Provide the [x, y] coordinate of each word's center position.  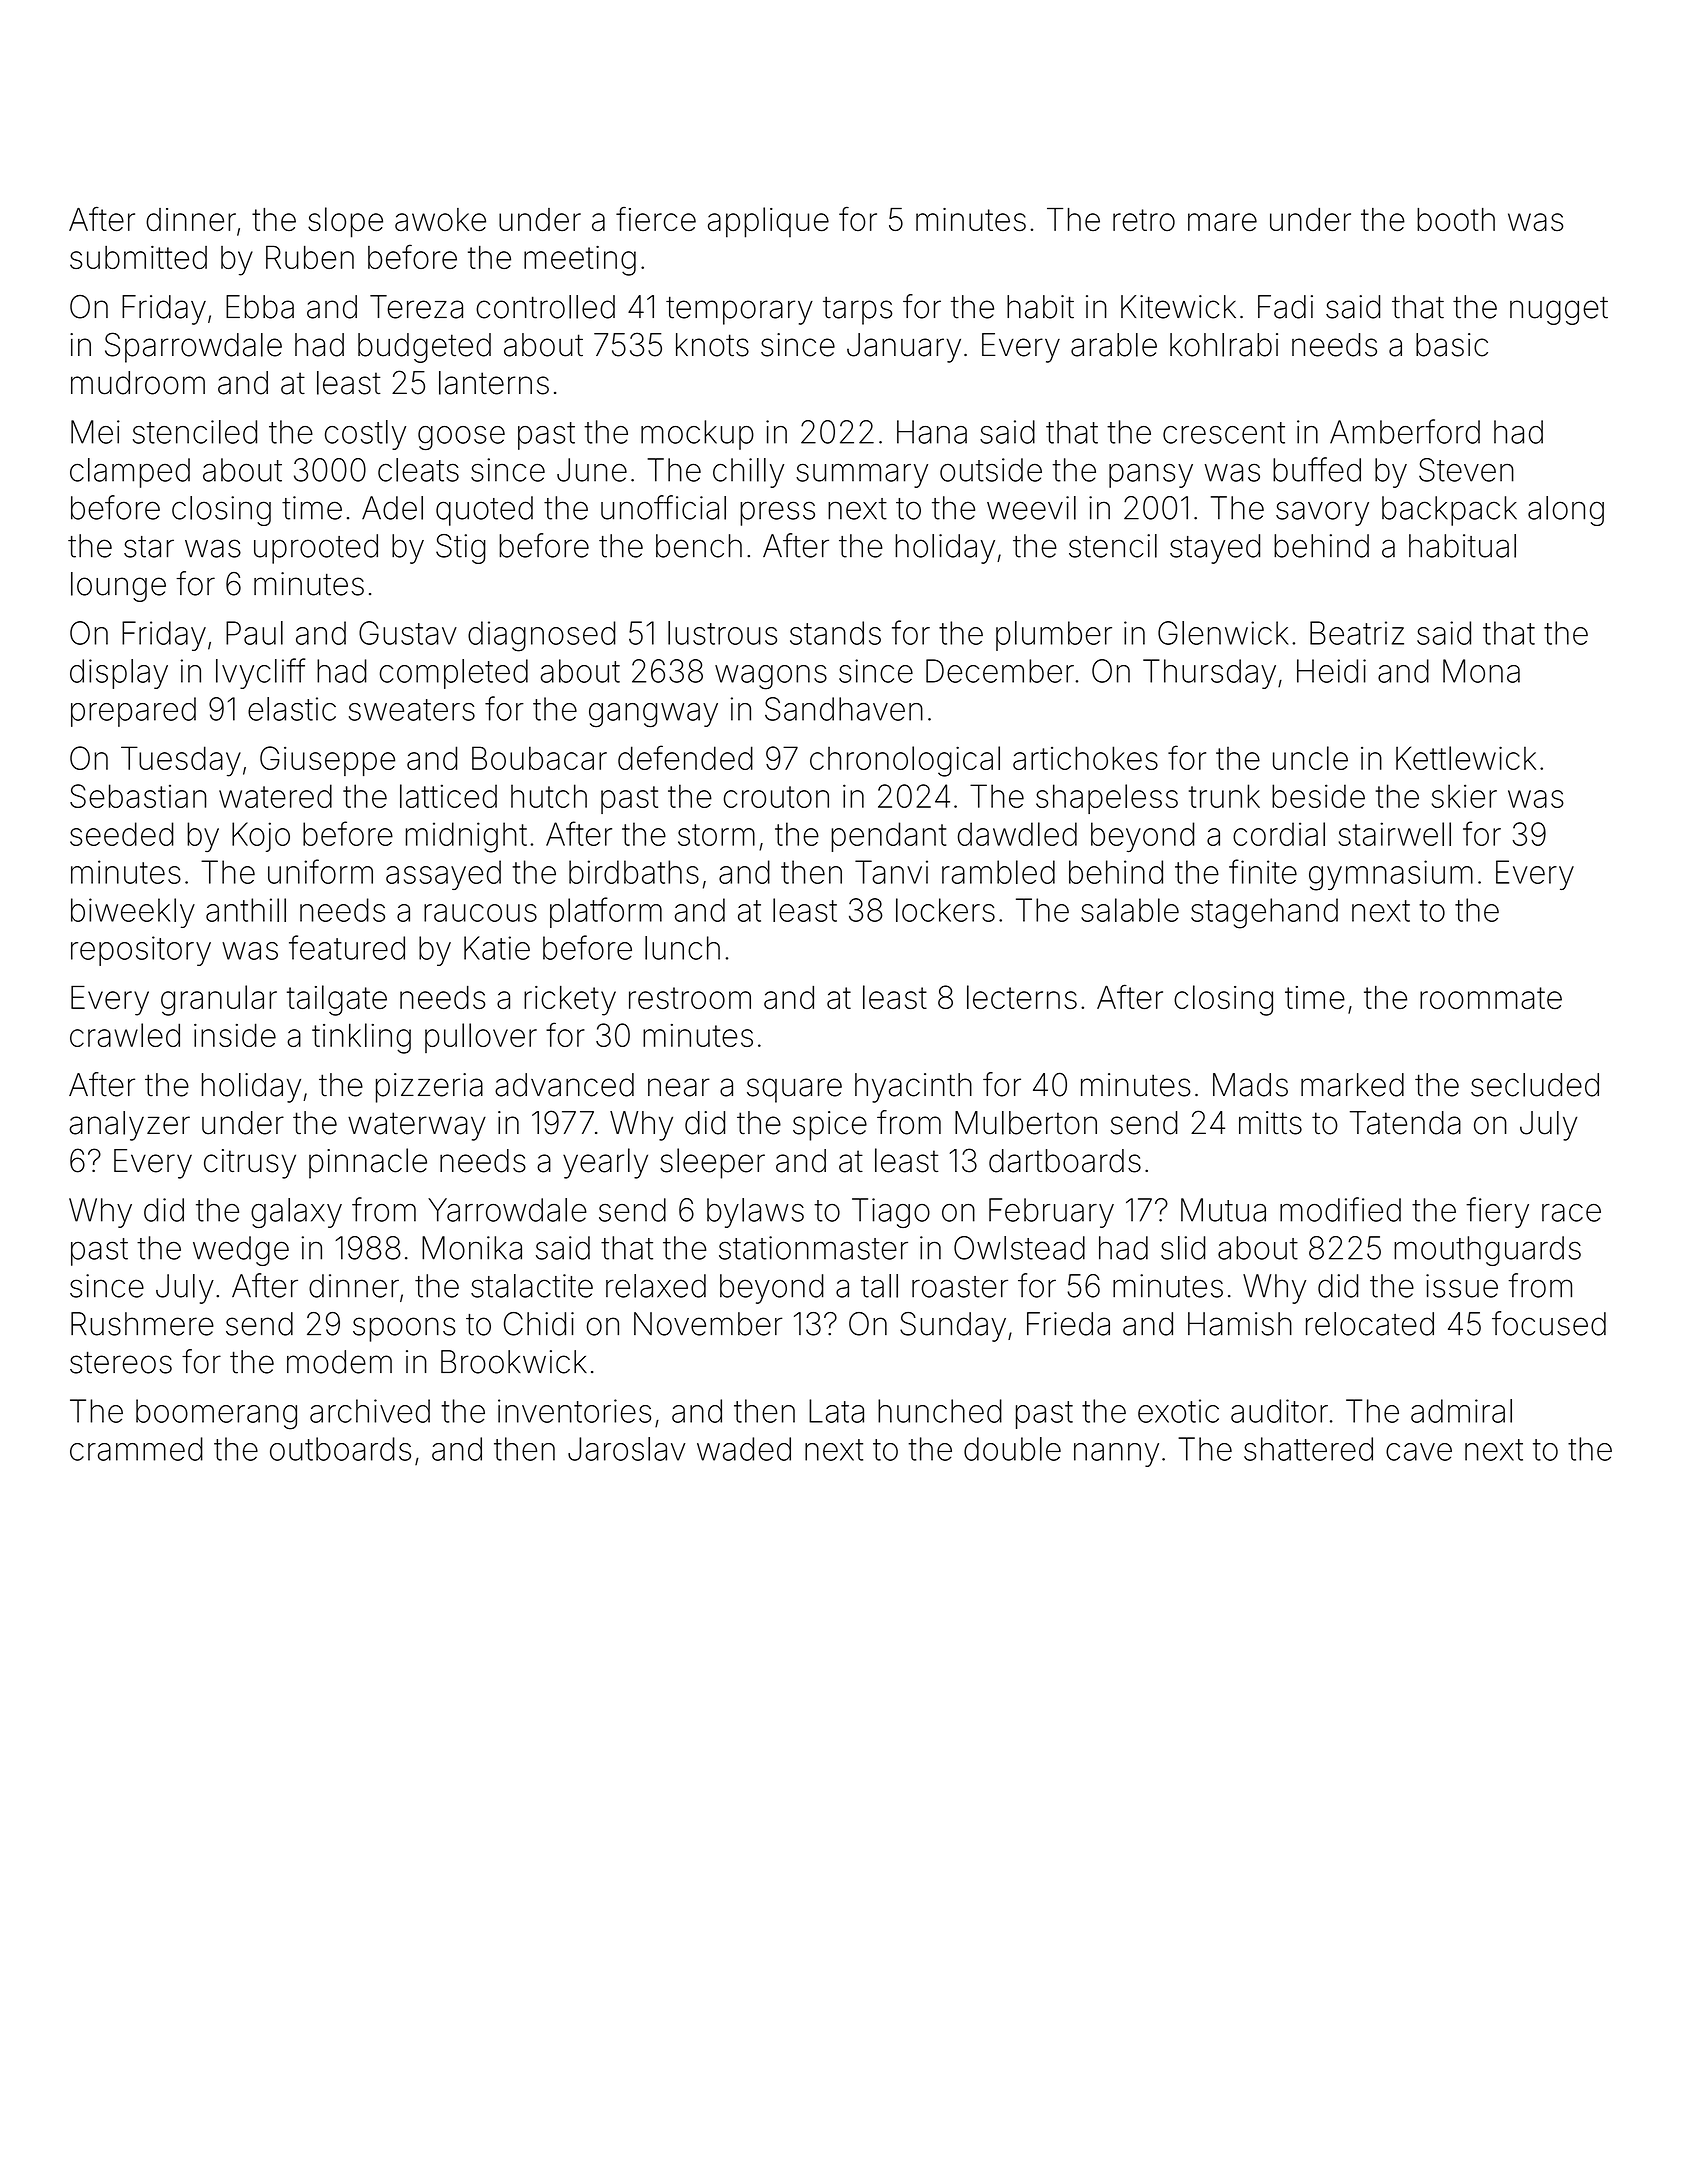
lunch [682, 948]
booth [1456, 219]
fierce [656, 219]
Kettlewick [1466, 758]
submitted [138, 257]
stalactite [532, 1286]
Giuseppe [327, 761]
